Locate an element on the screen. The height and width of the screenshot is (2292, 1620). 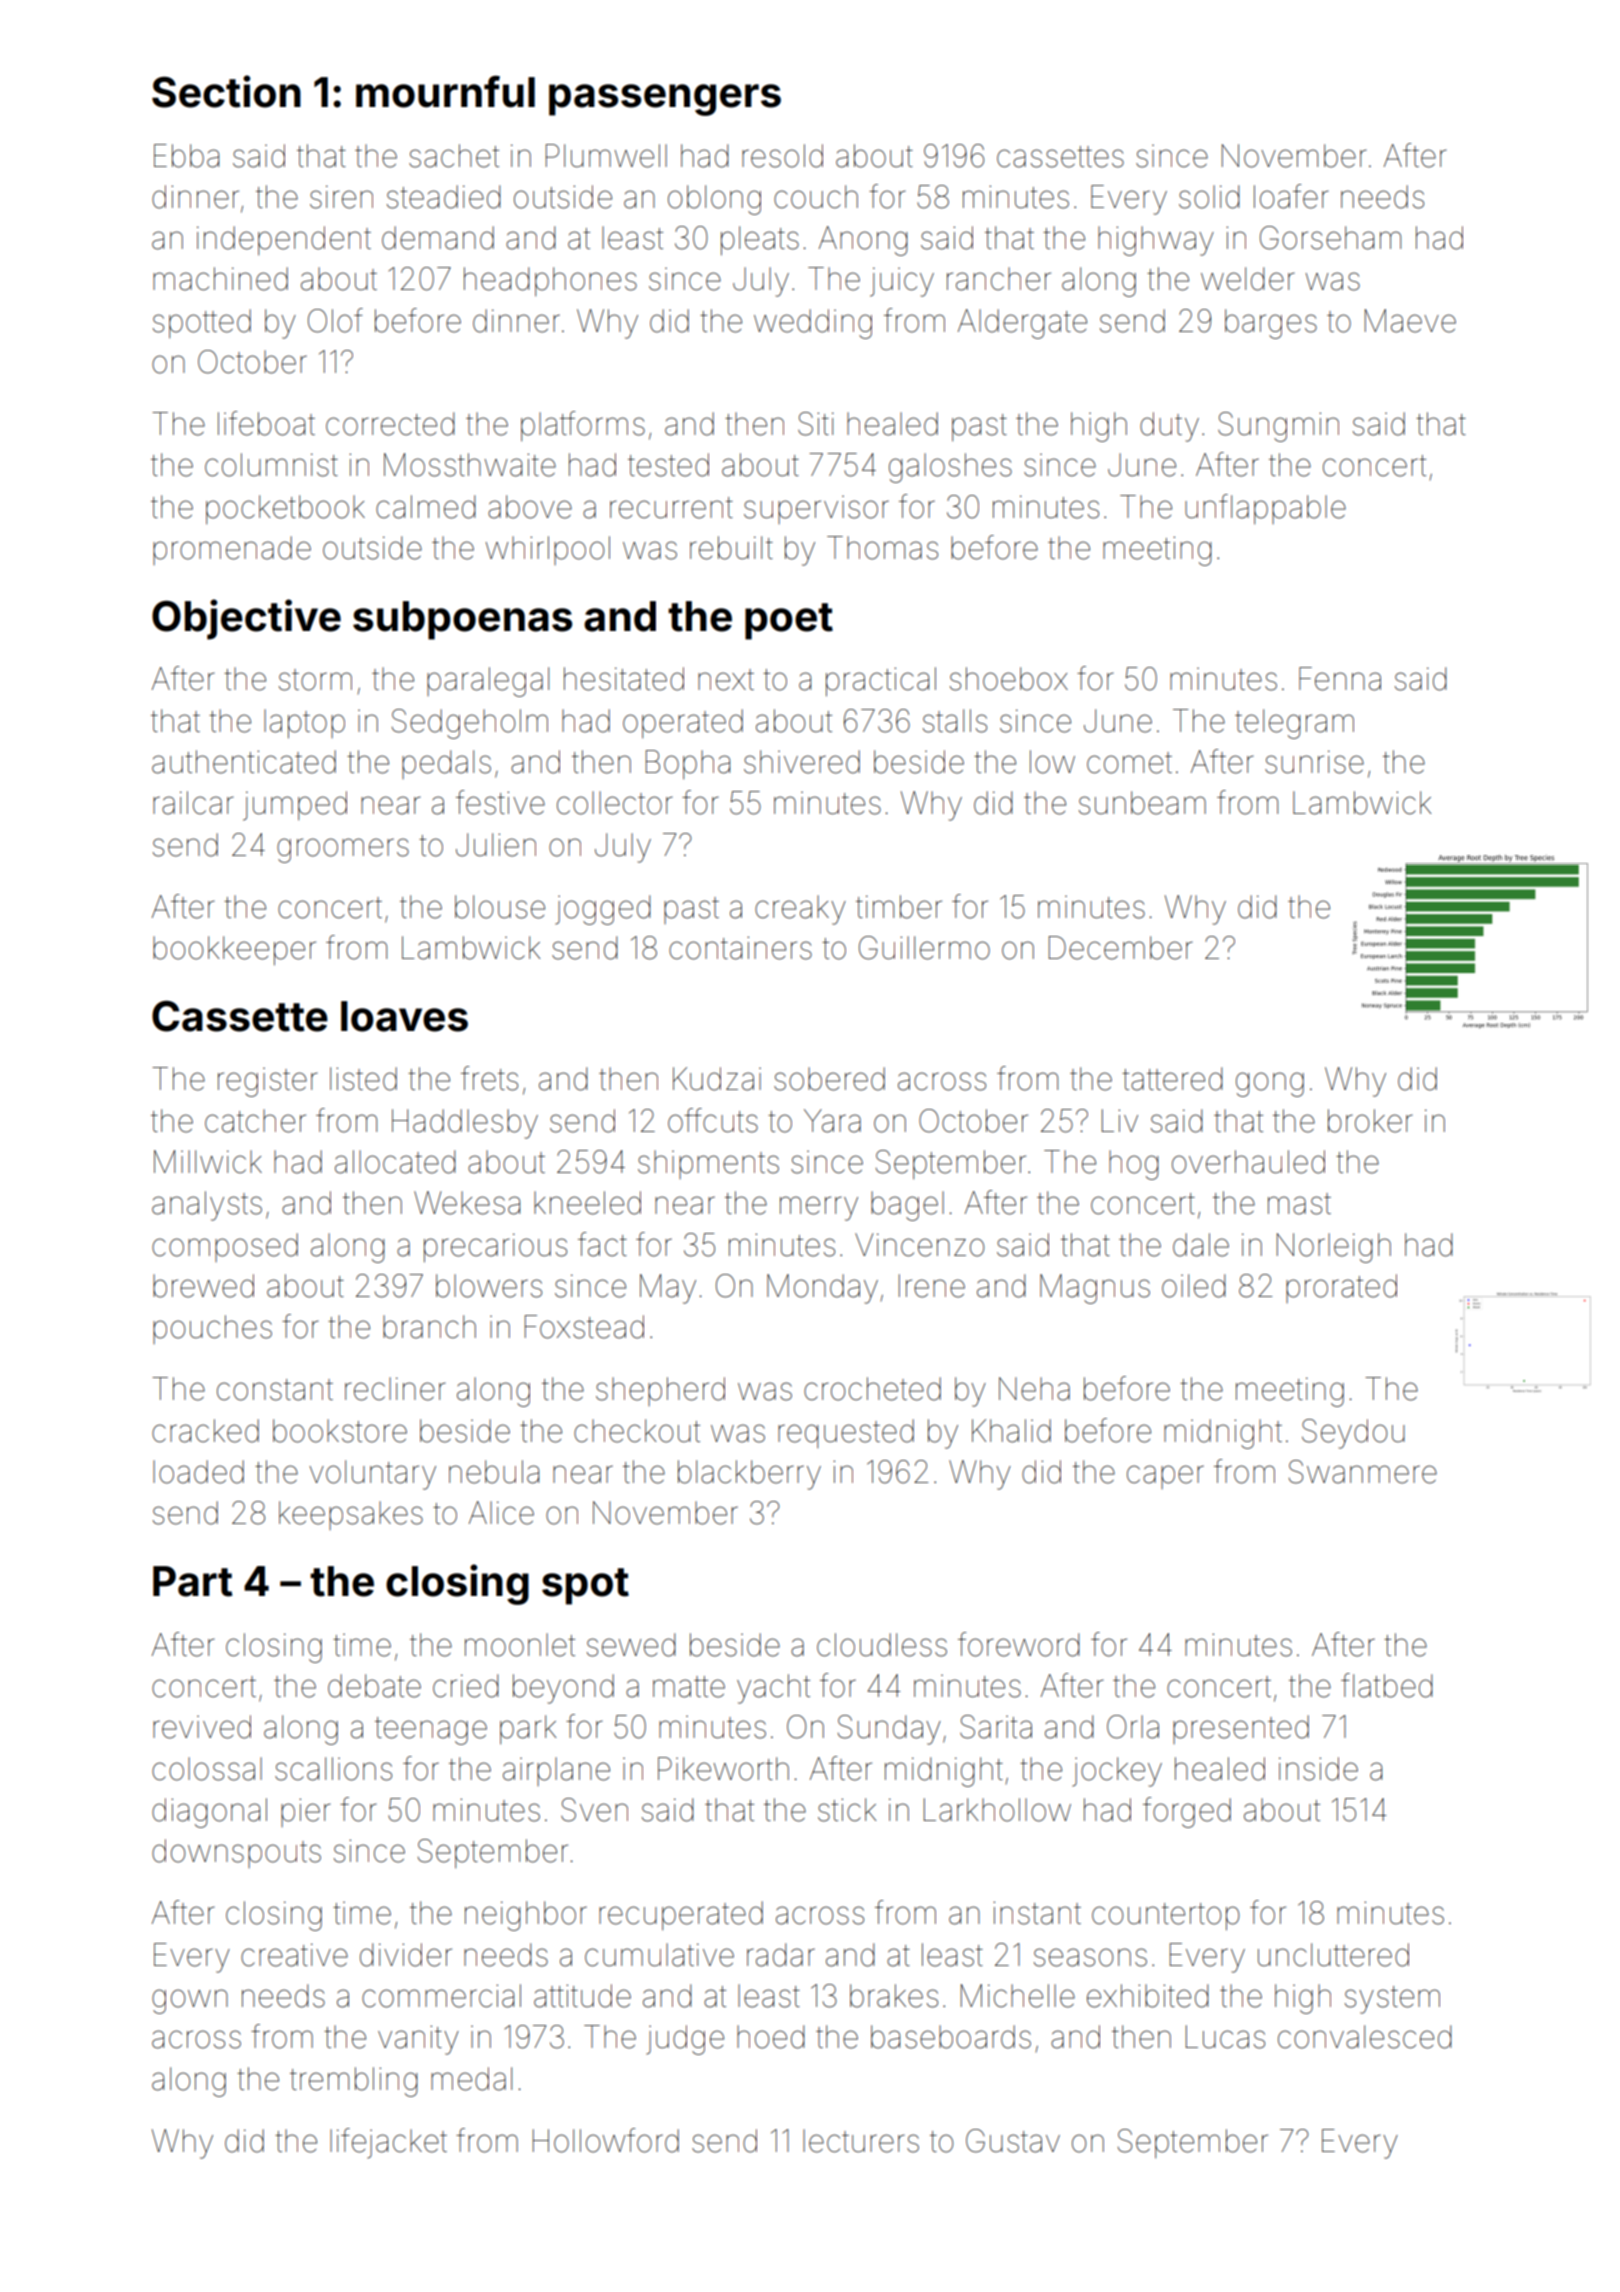
laptop is located at coordinates (304, 723).
